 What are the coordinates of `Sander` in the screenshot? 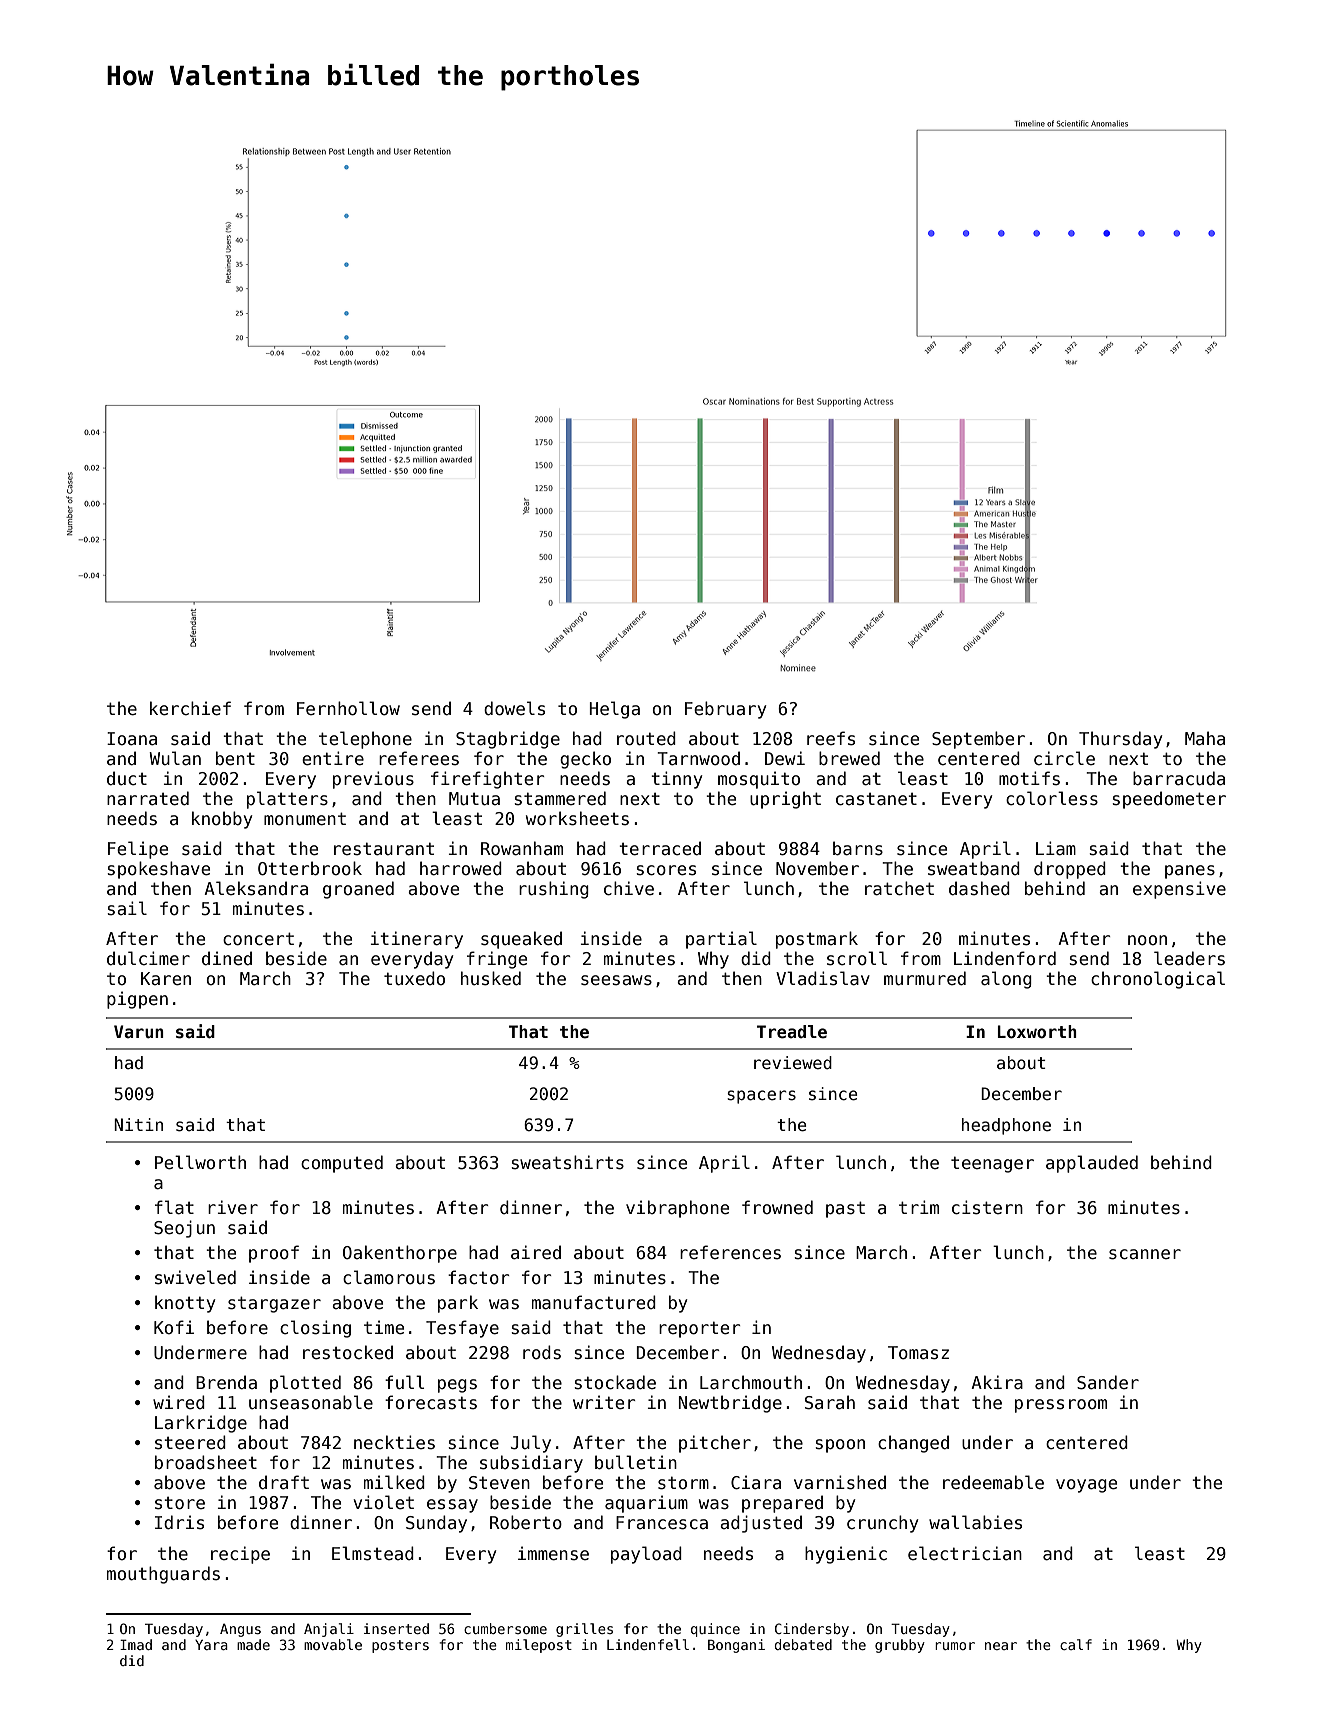 It's located at (1108, 1382).
